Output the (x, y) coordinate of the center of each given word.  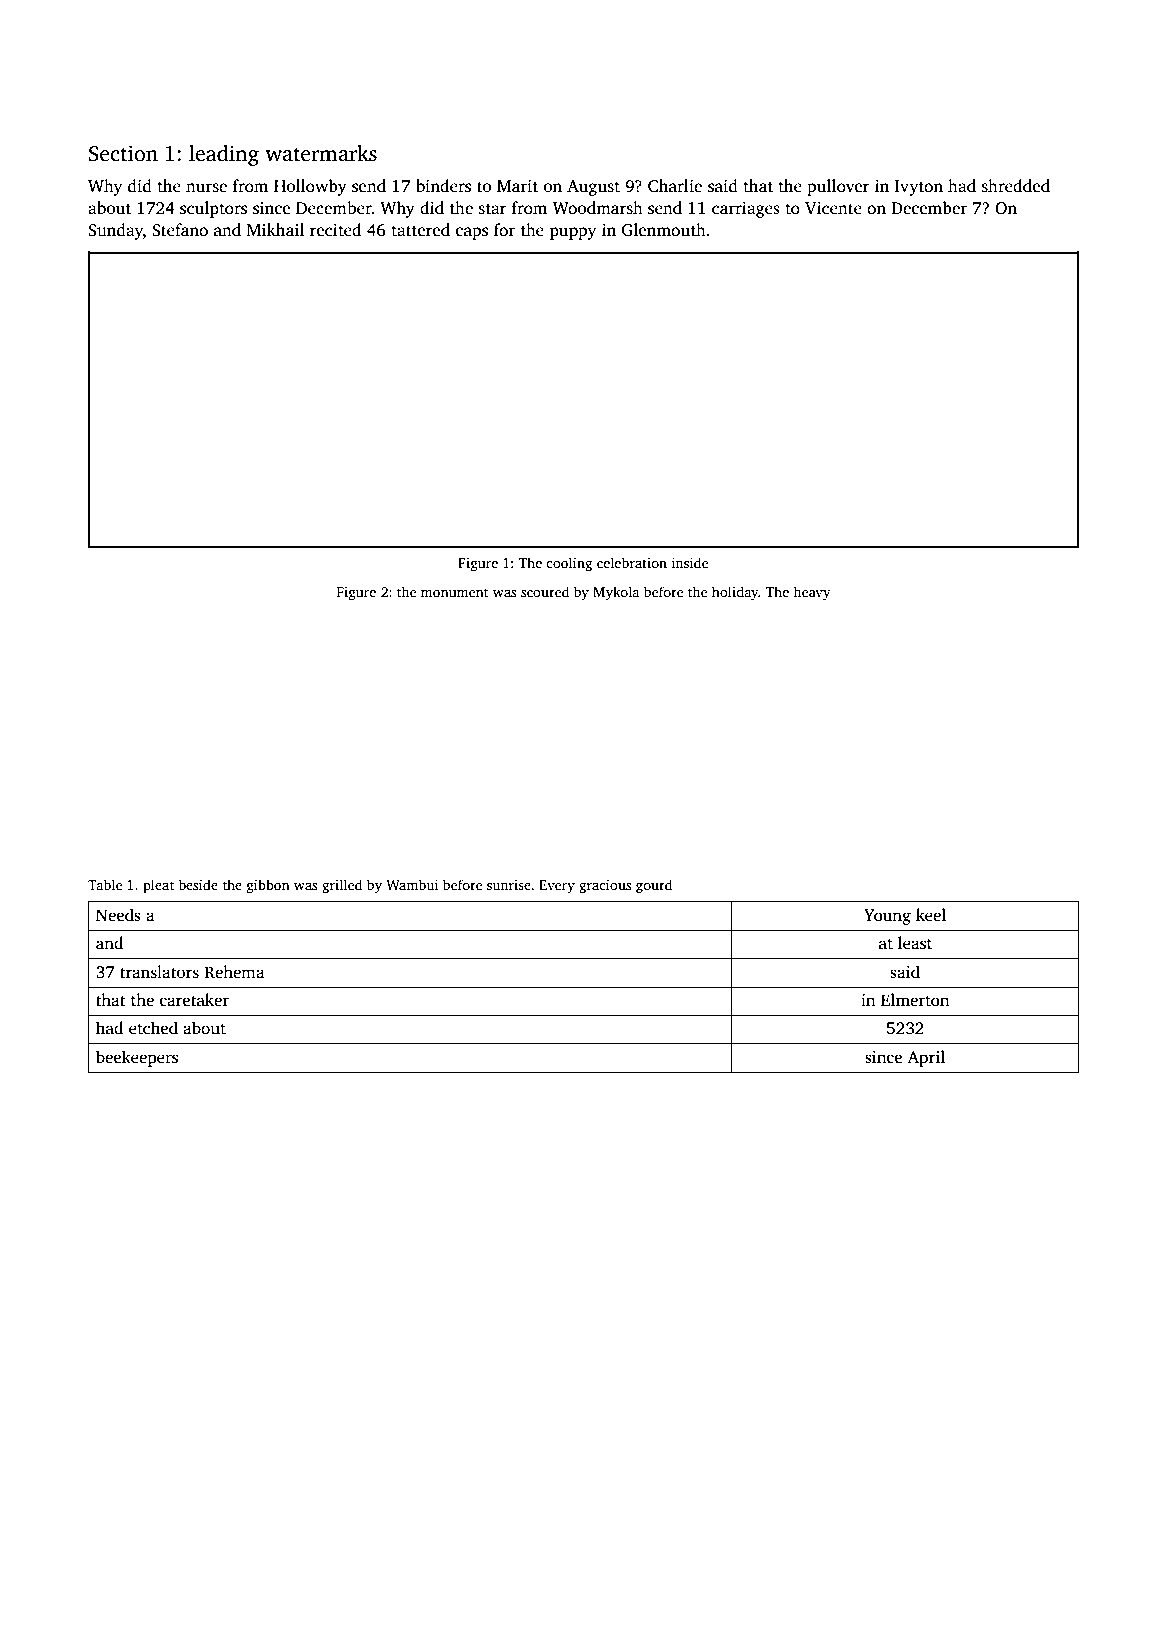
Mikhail (276, 229)
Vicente (833, 208)
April (926, 1058)
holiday (735, 593)
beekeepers (137, 1058)
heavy (812, 593)
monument (455, 592)
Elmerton (915, 1000)
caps (472, 233)
